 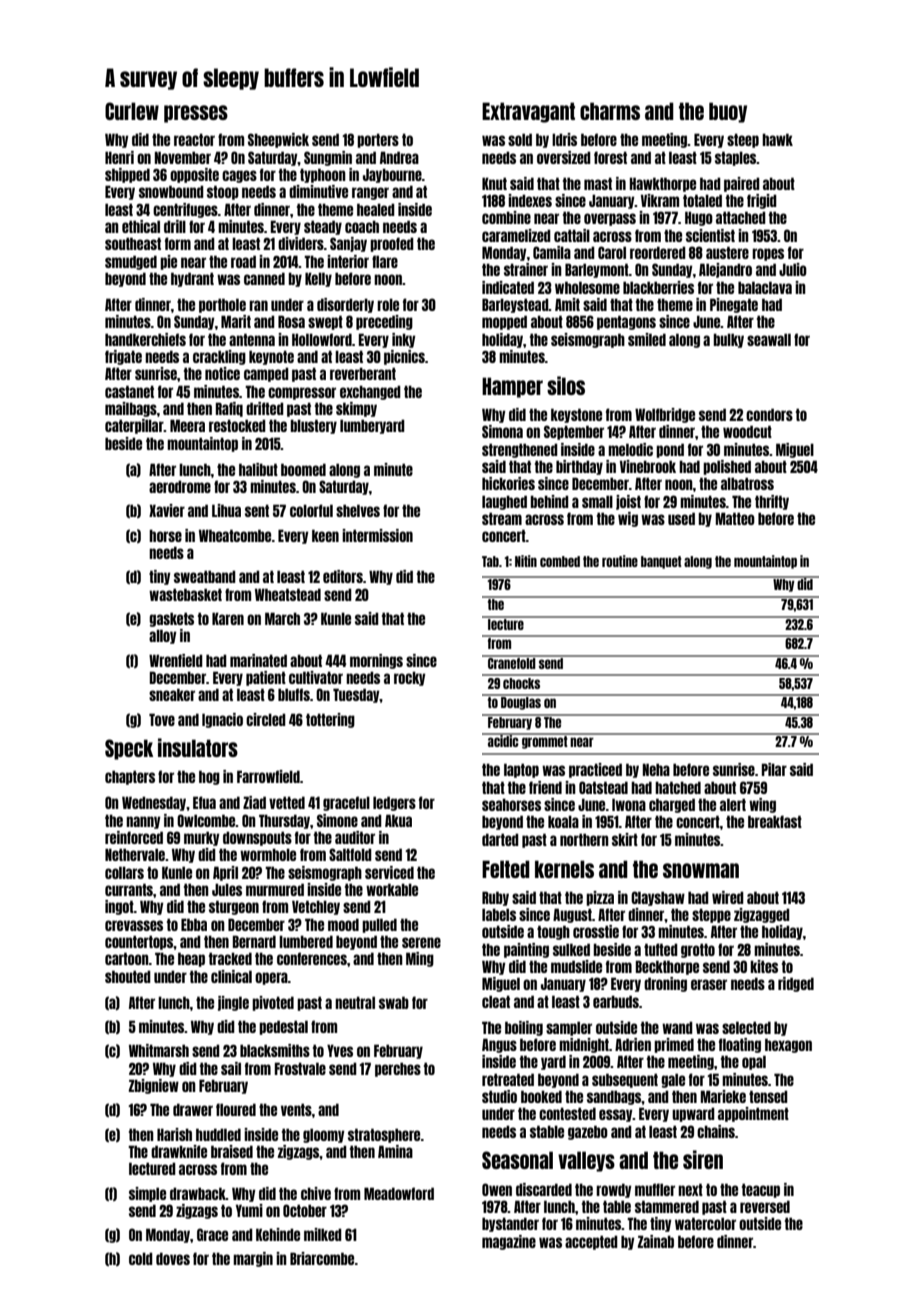 What do you see at coordinates (395, 1151) in the page?
I see `Amina` at bounding box center [395, 1151].
